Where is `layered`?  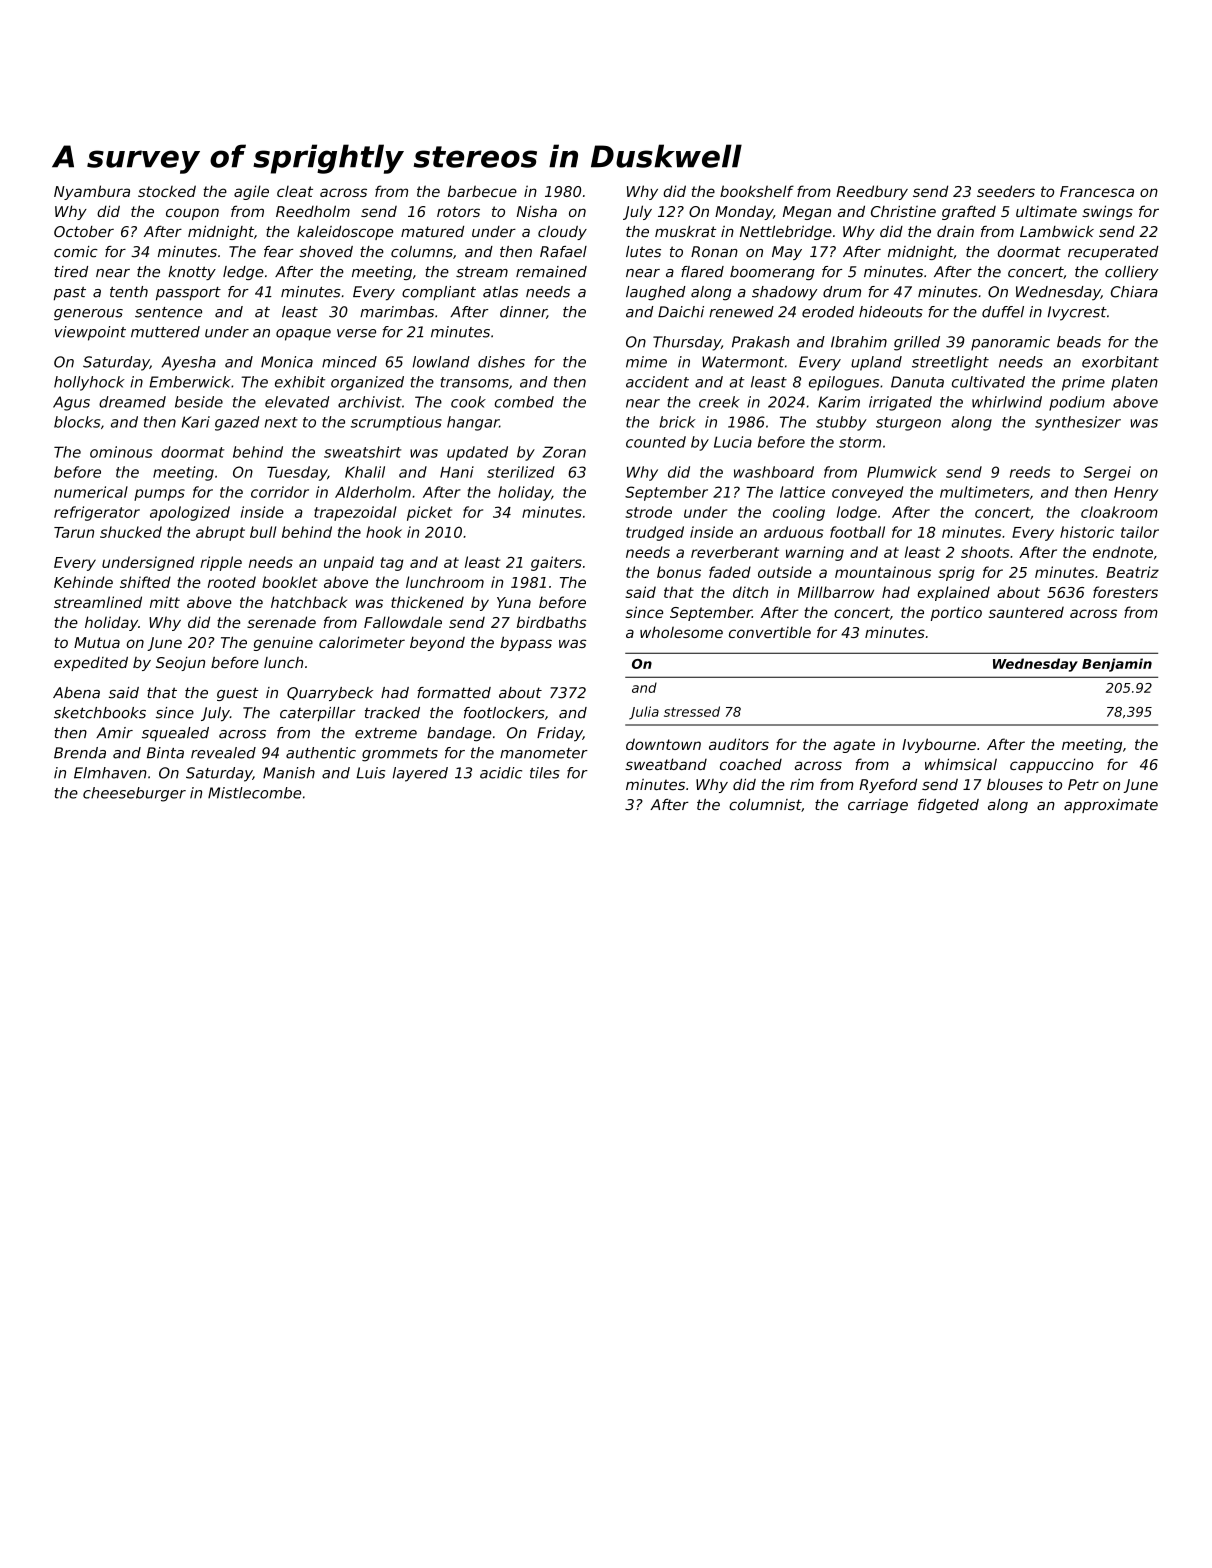
layered is located at coordinates (420, 774).
